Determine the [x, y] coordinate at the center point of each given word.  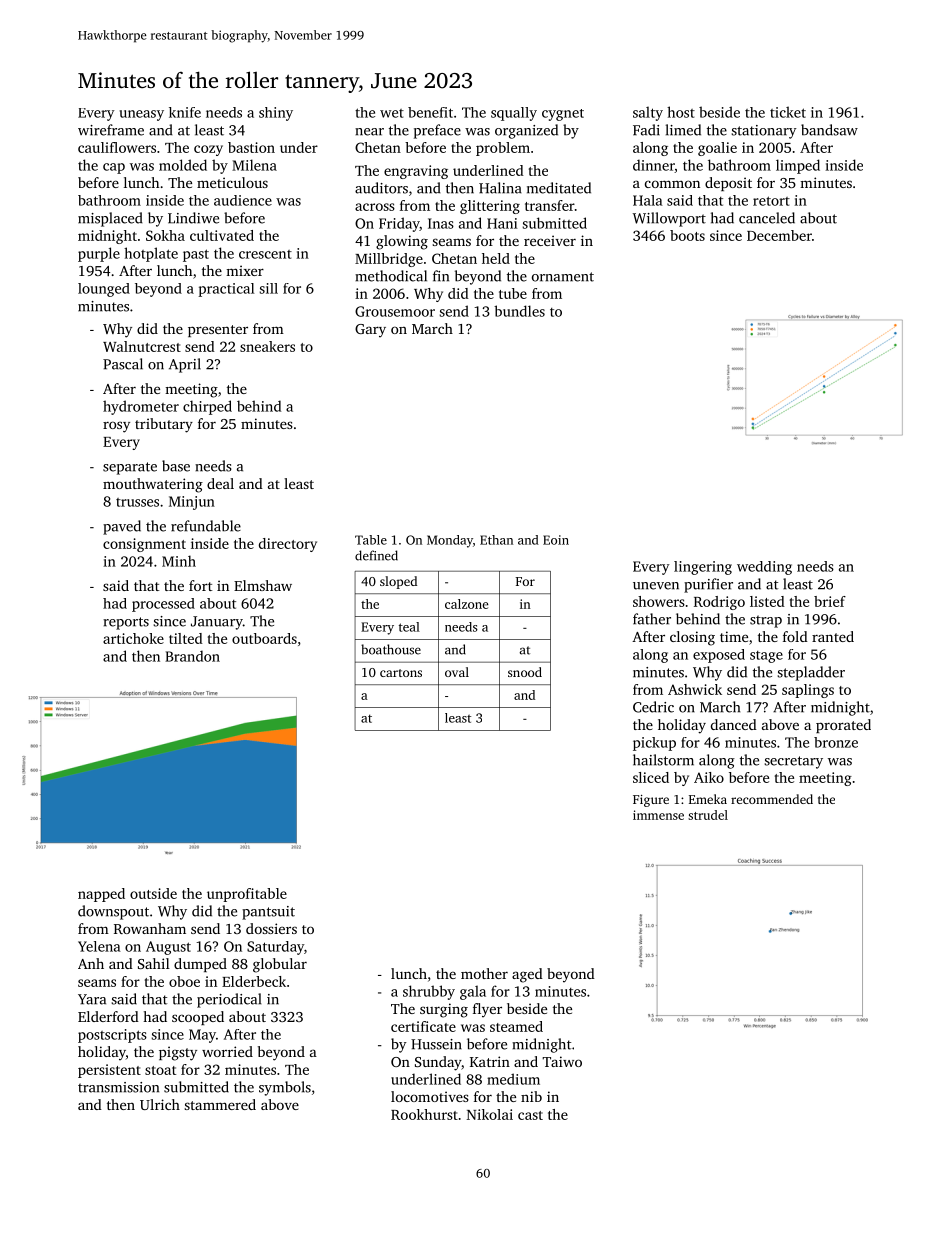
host [681, 112]
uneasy [142, 115]
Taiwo [562, 1061]
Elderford [108, 1016]
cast [530, 1115]
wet [392, 113]
